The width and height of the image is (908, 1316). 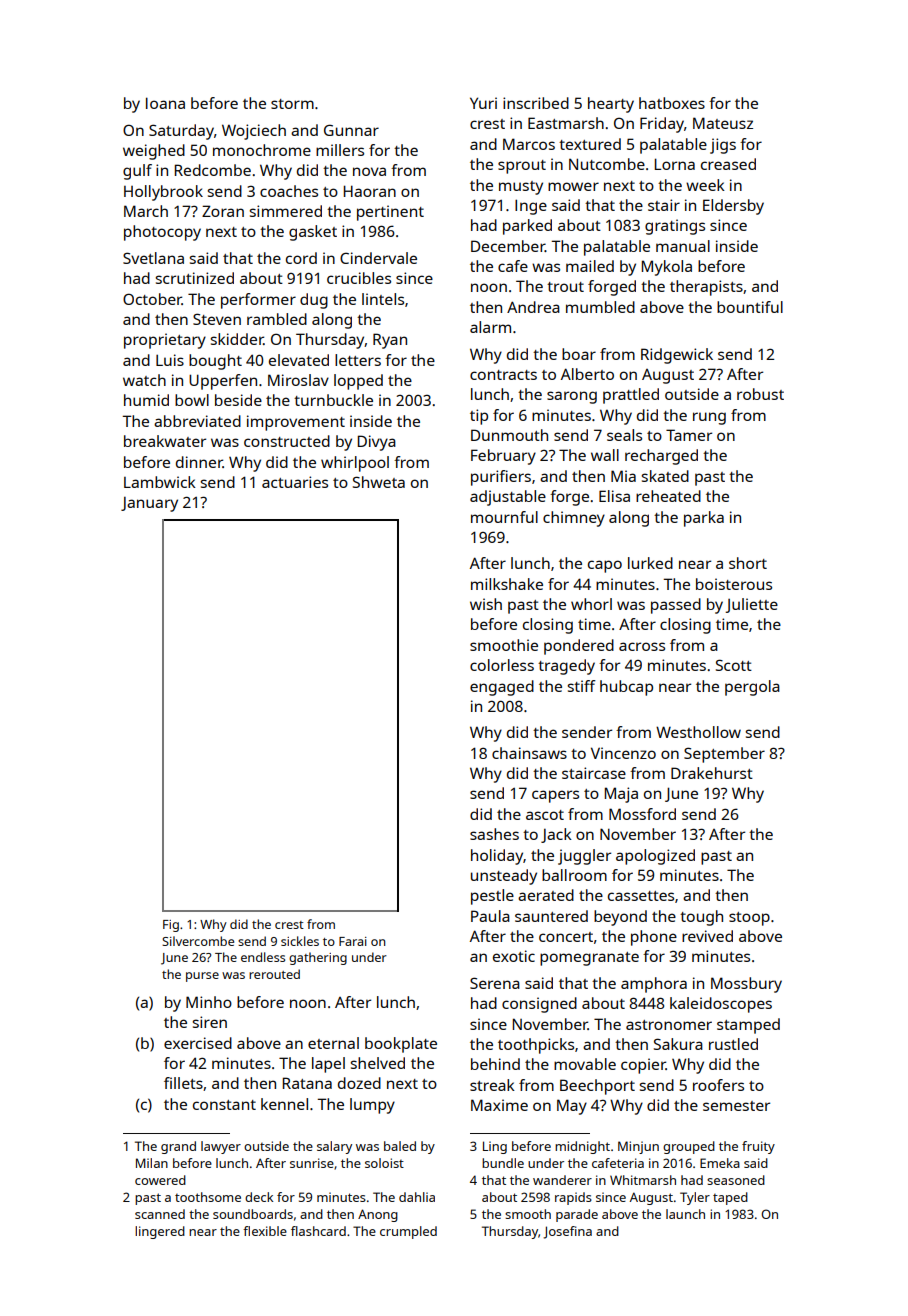 I want to click on inscribed, so click(x=536, y=103).
